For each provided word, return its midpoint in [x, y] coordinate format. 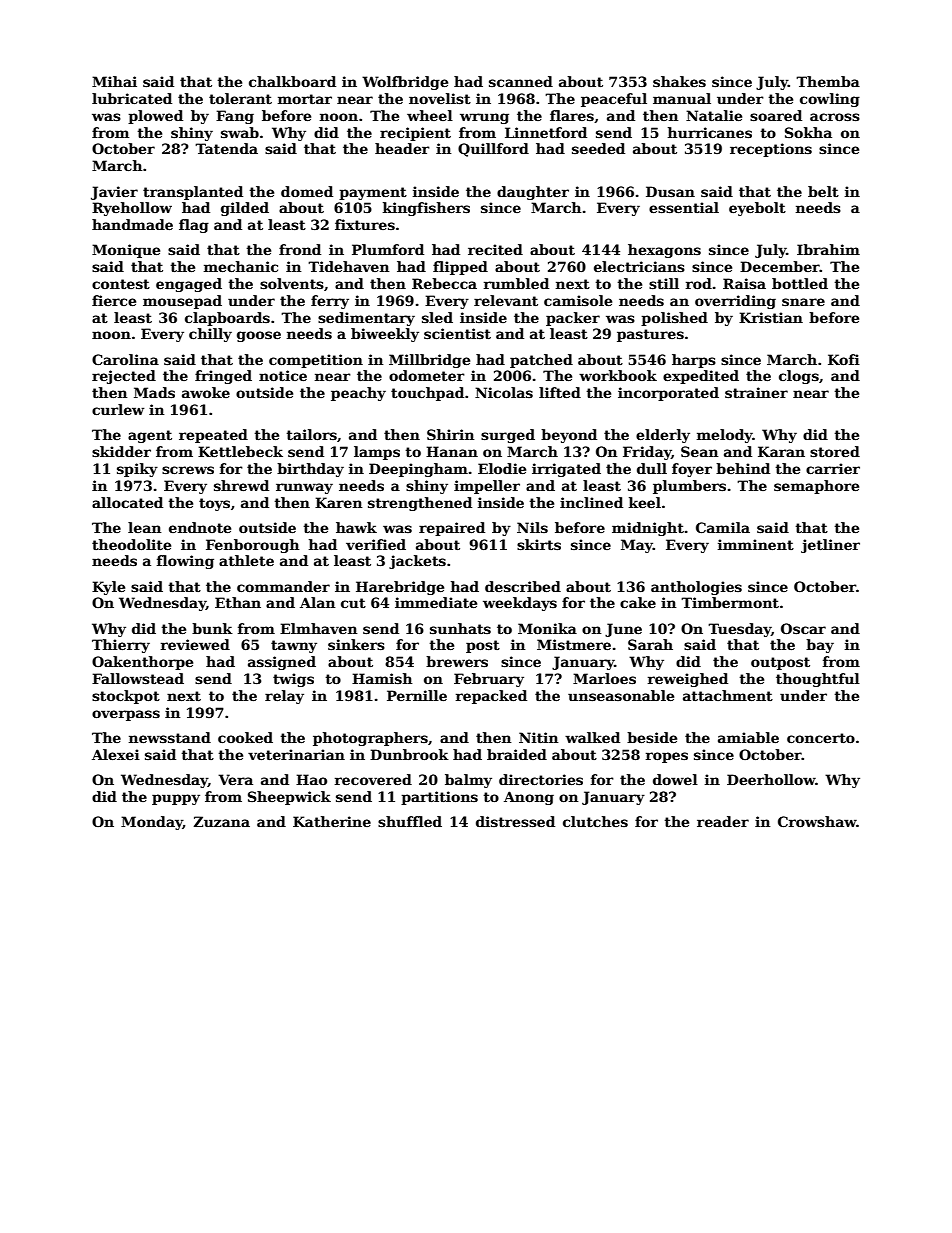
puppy [176, 799]
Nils [532, 527]
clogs [799, 377]
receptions [771, 150]
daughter [533, 193]
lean [144, 527]
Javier [114, 193]
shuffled [410, 821]
